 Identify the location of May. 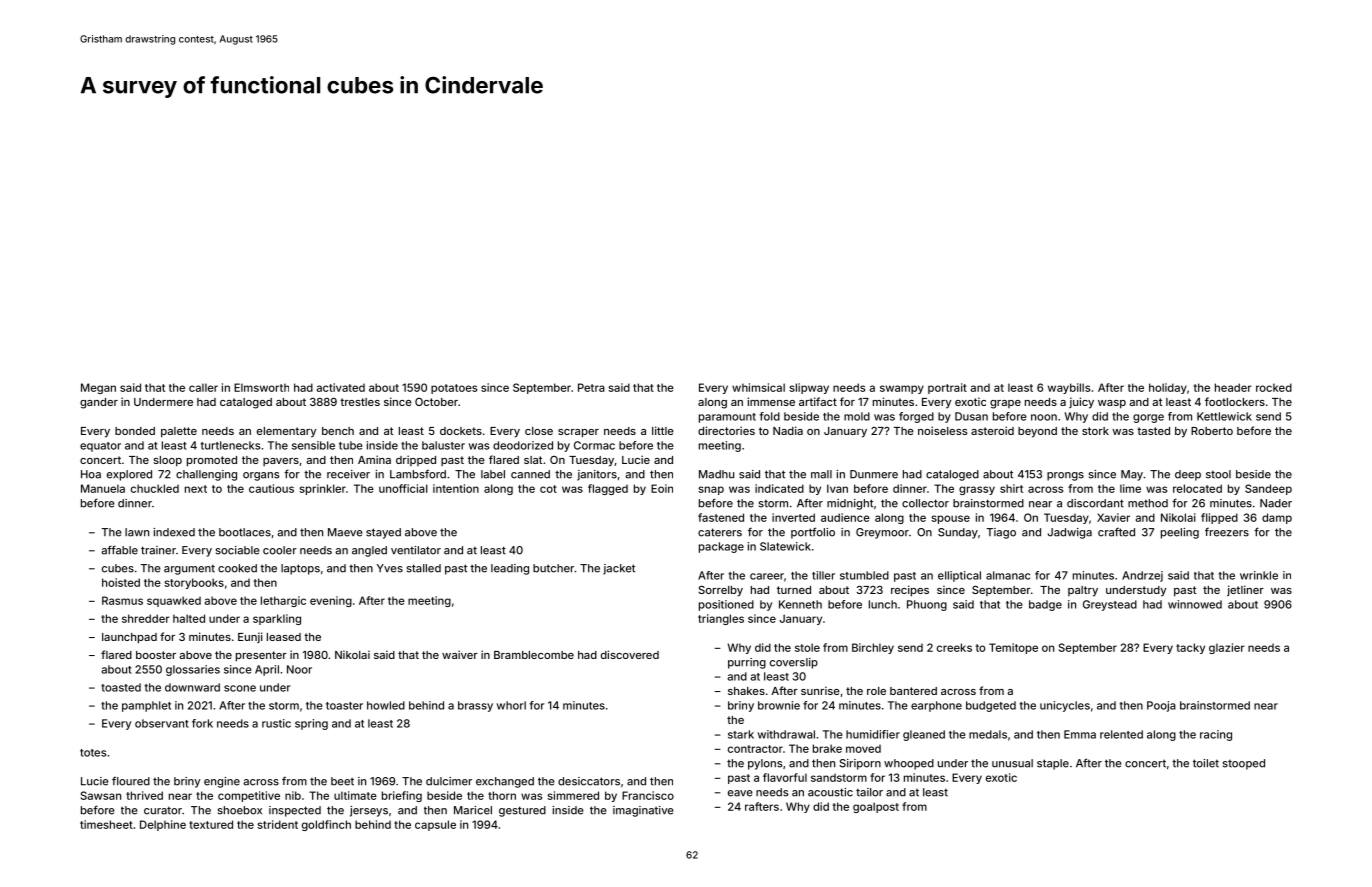
(1132, 475).
